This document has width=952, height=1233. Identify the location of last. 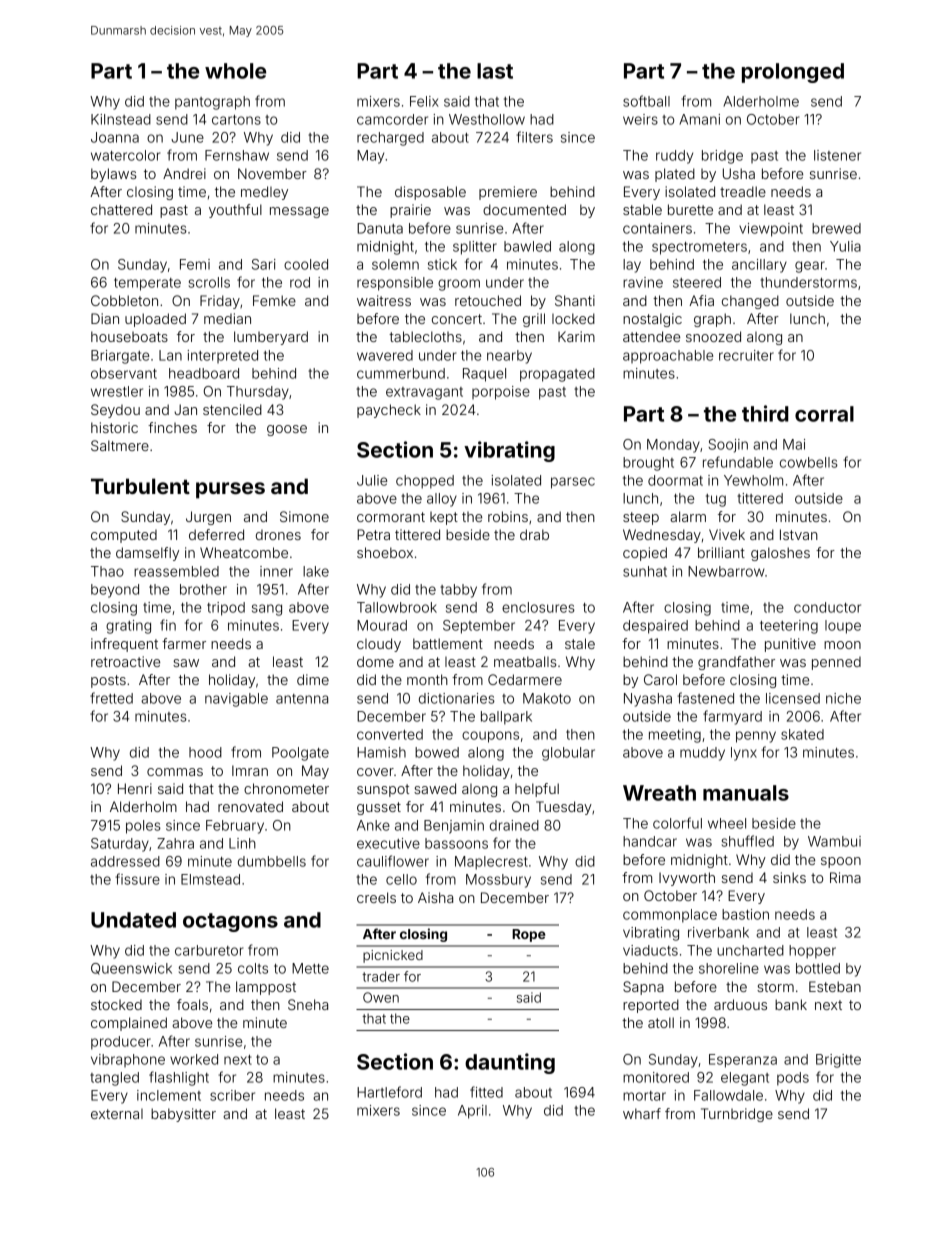
(495, 71).
